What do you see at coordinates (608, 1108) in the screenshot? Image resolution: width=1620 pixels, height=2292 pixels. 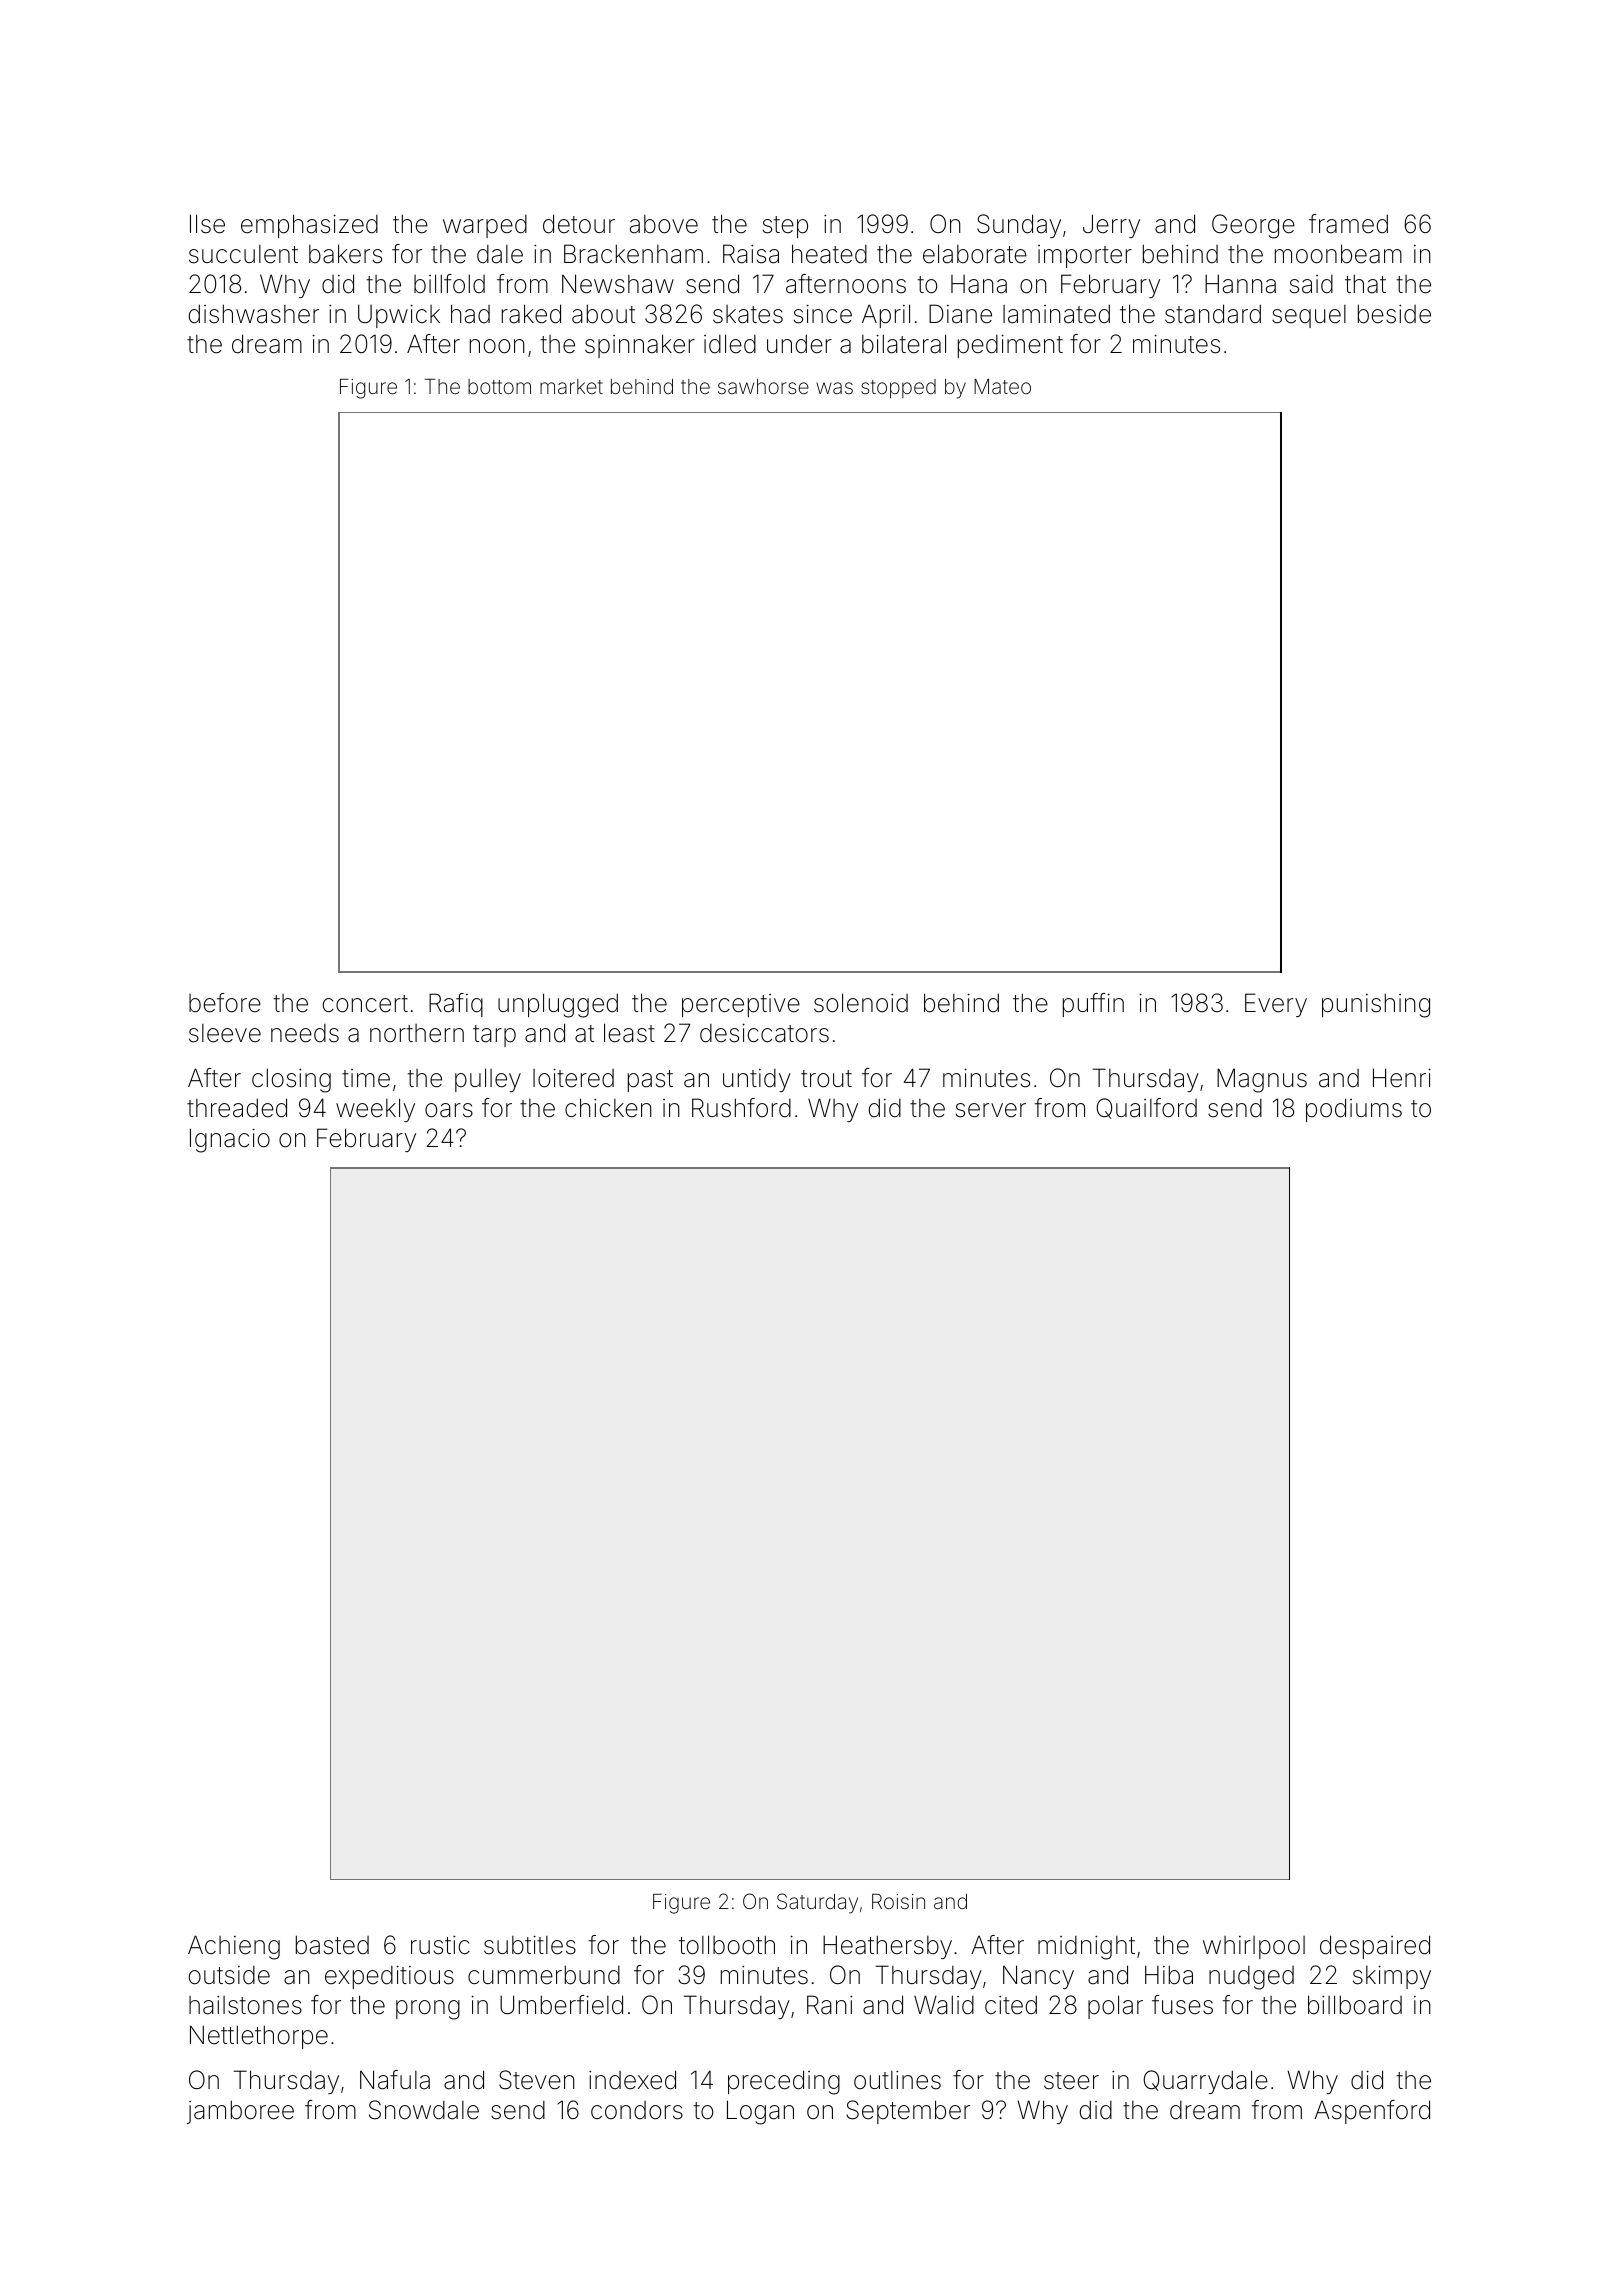 I see `chicken` at bounding box center [608, 1108].
